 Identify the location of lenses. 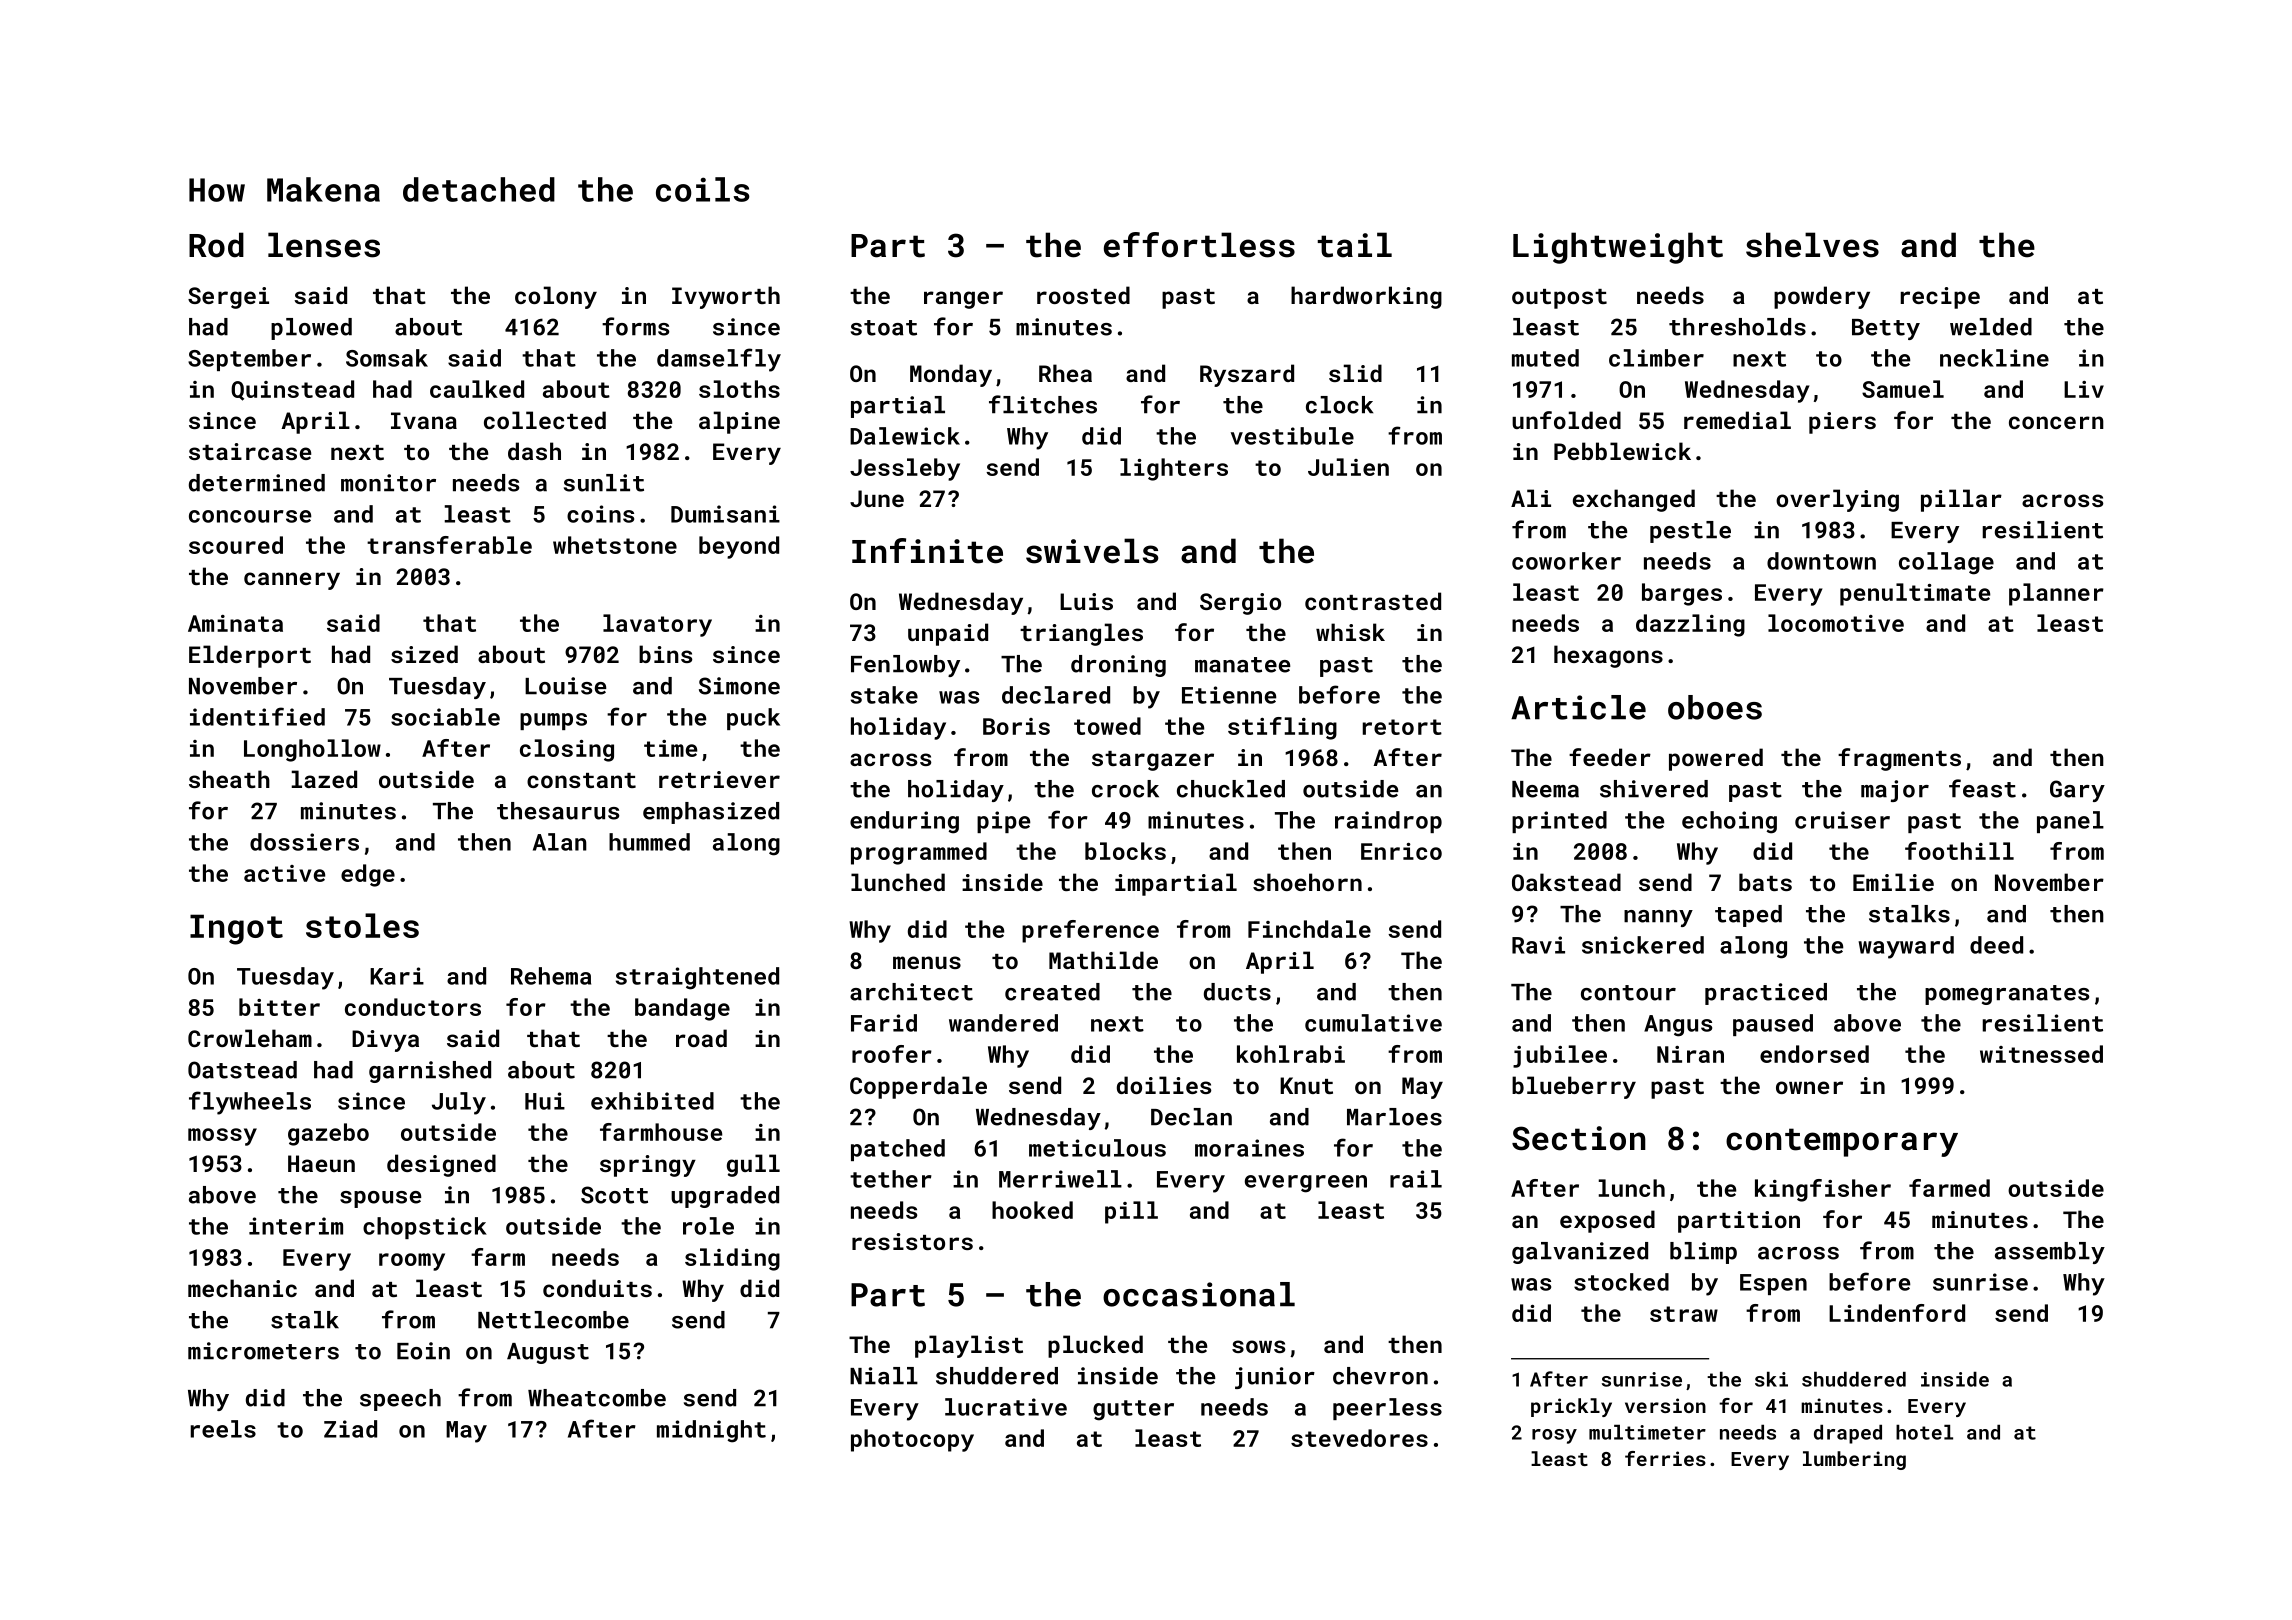
(324, 245).
